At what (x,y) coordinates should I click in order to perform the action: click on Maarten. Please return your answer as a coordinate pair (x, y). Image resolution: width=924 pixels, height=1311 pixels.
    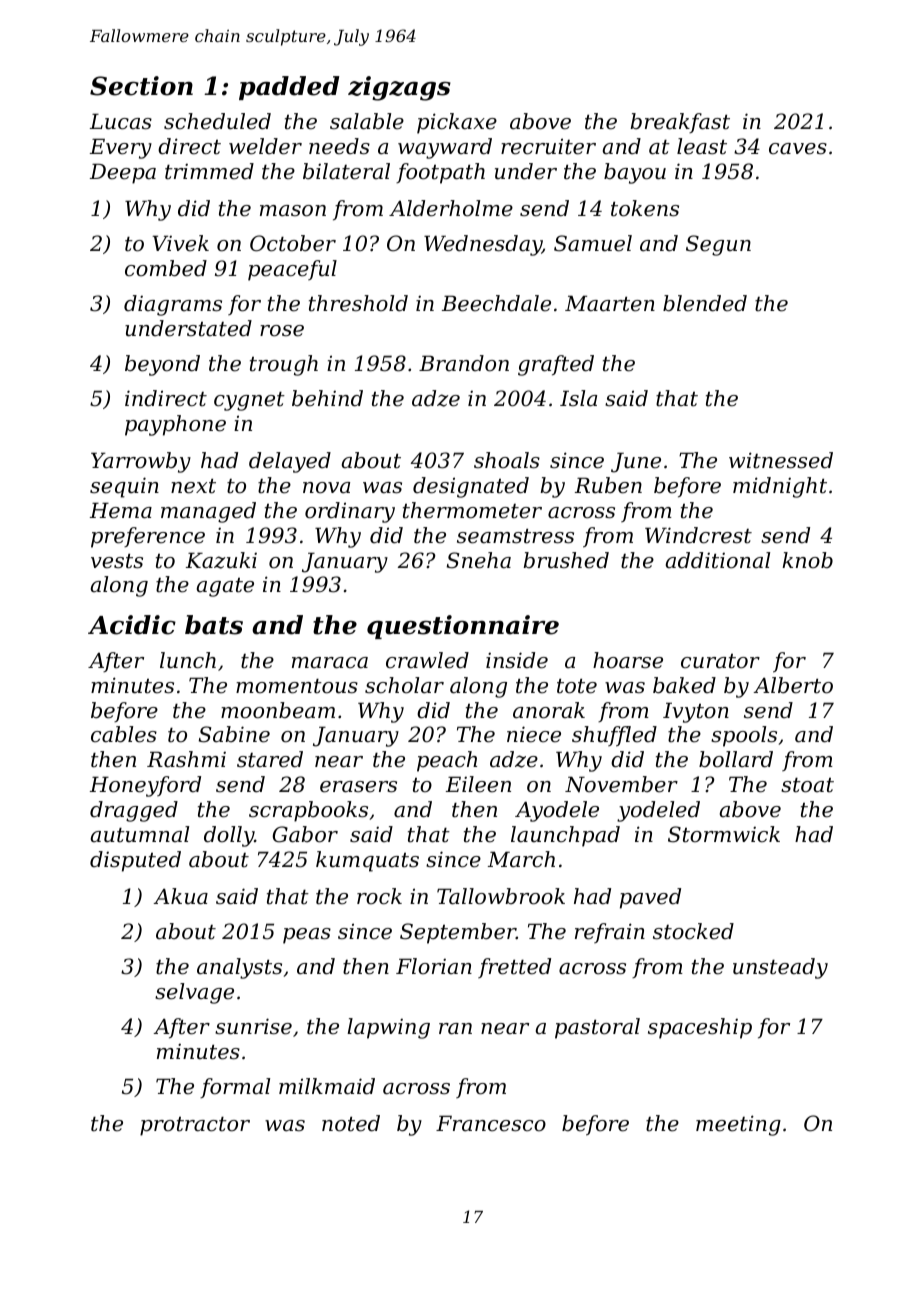
    Looking at the image, I should click on (610, 303).
